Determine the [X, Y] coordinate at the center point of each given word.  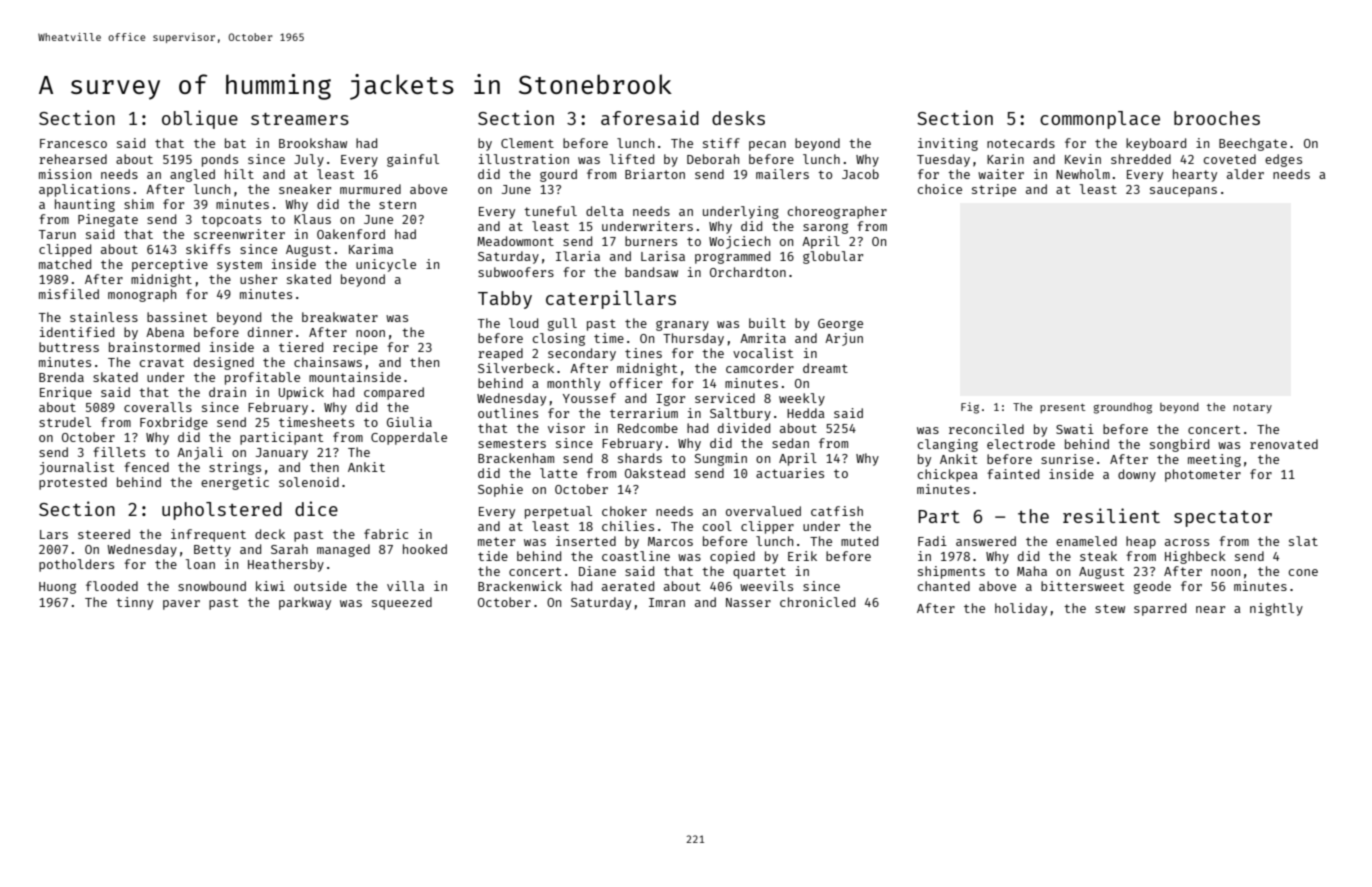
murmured [370, 189]
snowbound [212, 586]
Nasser [748, 602]
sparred [1160, 609]
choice [940, 189]
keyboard [1156, 144]
